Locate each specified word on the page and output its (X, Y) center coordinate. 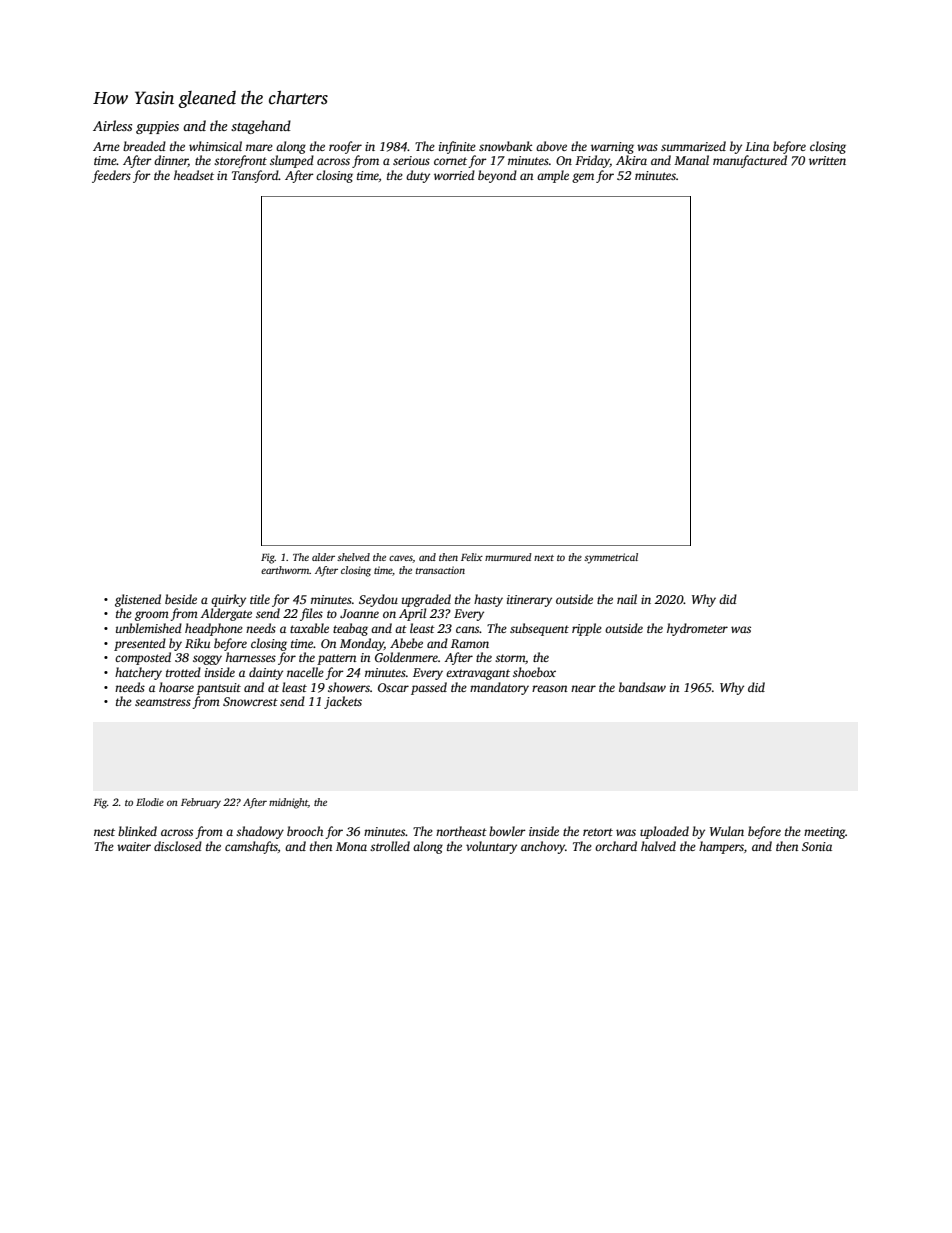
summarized (693, 146)
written (827, 160)
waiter (134, 846)
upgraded (426, 600)
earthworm (285, 570)
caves (401, 559)
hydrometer (697, 629)
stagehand (261, 127)
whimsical (215, 146)
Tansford (255, 176)
